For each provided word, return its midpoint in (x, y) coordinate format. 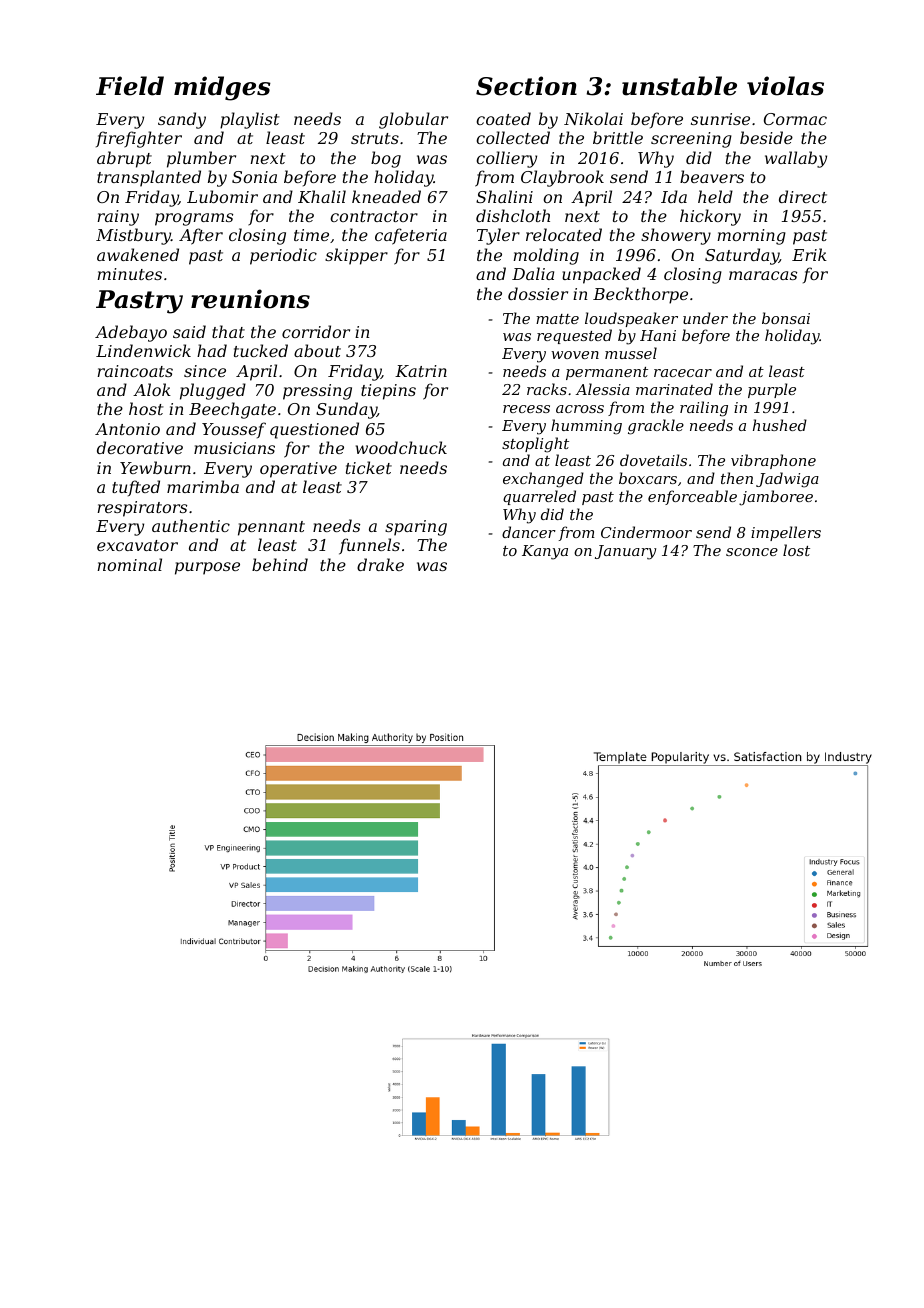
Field (130, 86)
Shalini (504, 196)
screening (691, 140)
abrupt (124, 159)
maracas (763, 275)
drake (380, 564)
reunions (250, 299)
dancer (529, 532)
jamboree (776, 498)
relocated (564, 234)
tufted (136, 488)
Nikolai (593, 118)
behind (280, 564)
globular (413, 120)
